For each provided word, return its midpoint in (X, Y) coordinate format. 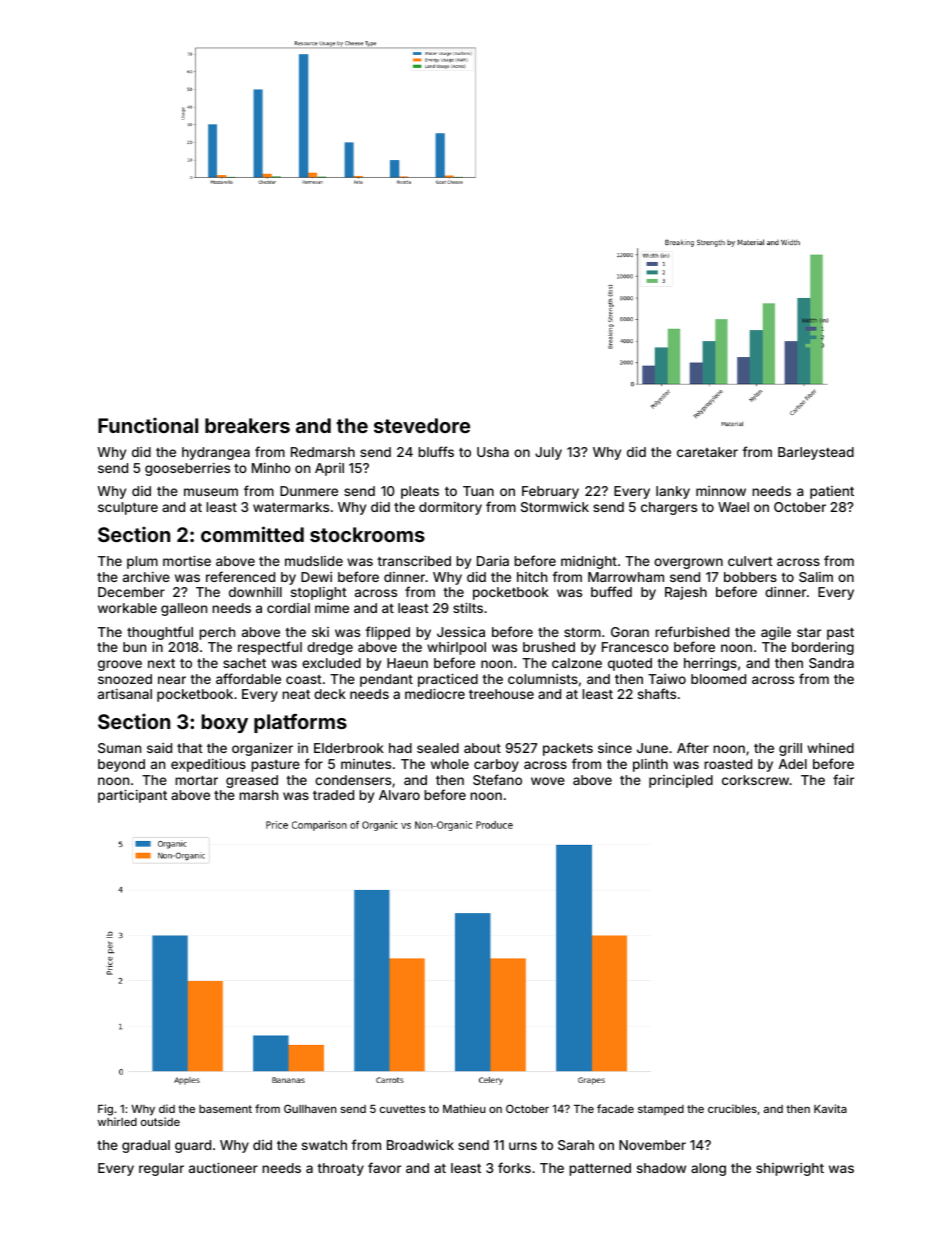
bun (134, 647)
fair (843, 779)
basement (225, 1109)
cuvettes (403, 1109)
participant (132, 796)
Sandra (831, 663)
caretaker (707, 452)
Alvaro (399, 795)
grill (790, 749)
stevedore (422, 425)
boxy (224, 723)
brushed (549, 647)
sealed (438, 748)
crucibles (732, 1108)
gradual (146, 1146)
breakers (247, 425)
